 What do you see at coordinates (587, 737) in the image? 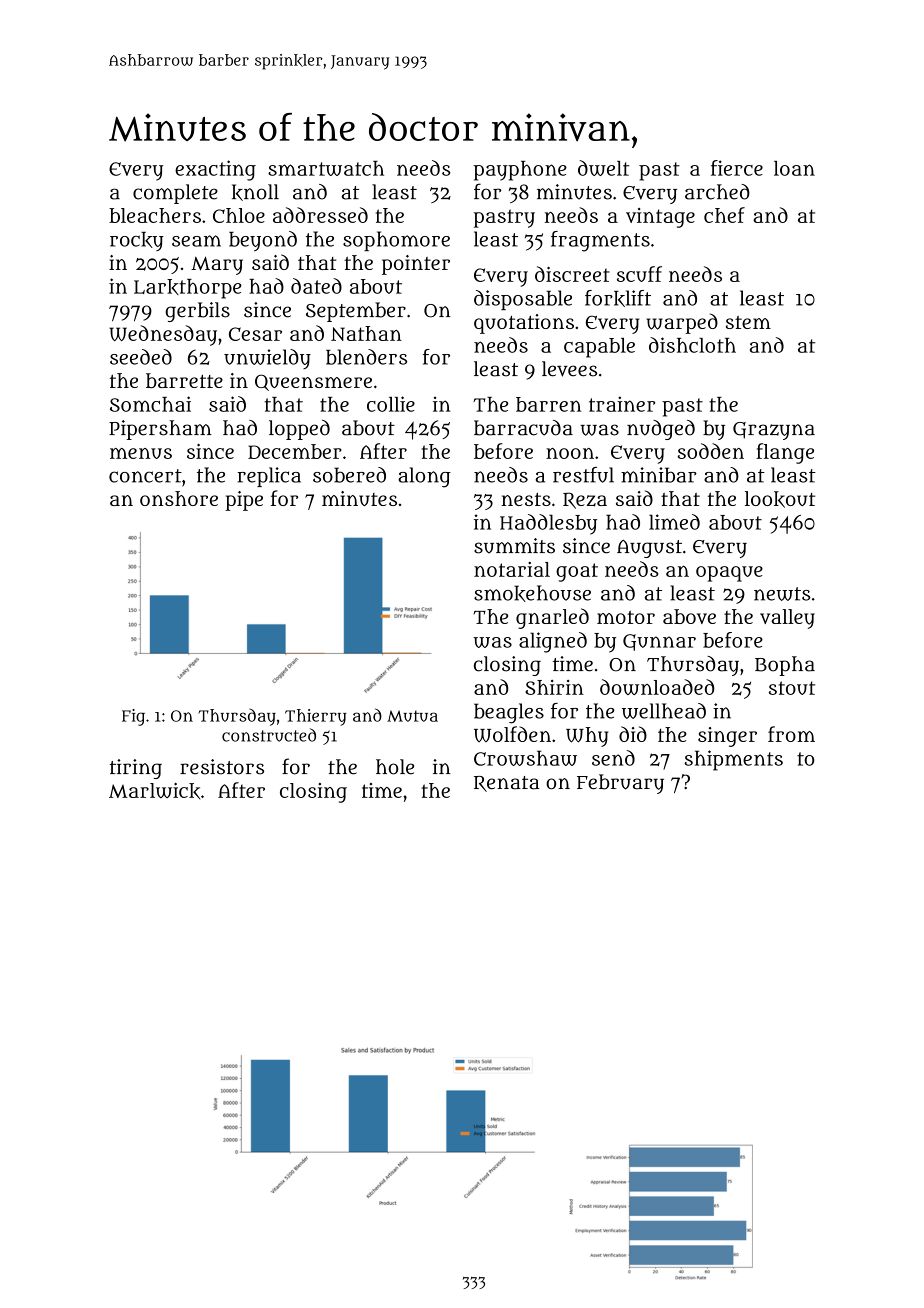
I see `Why` at bounding box center [587, 737].
